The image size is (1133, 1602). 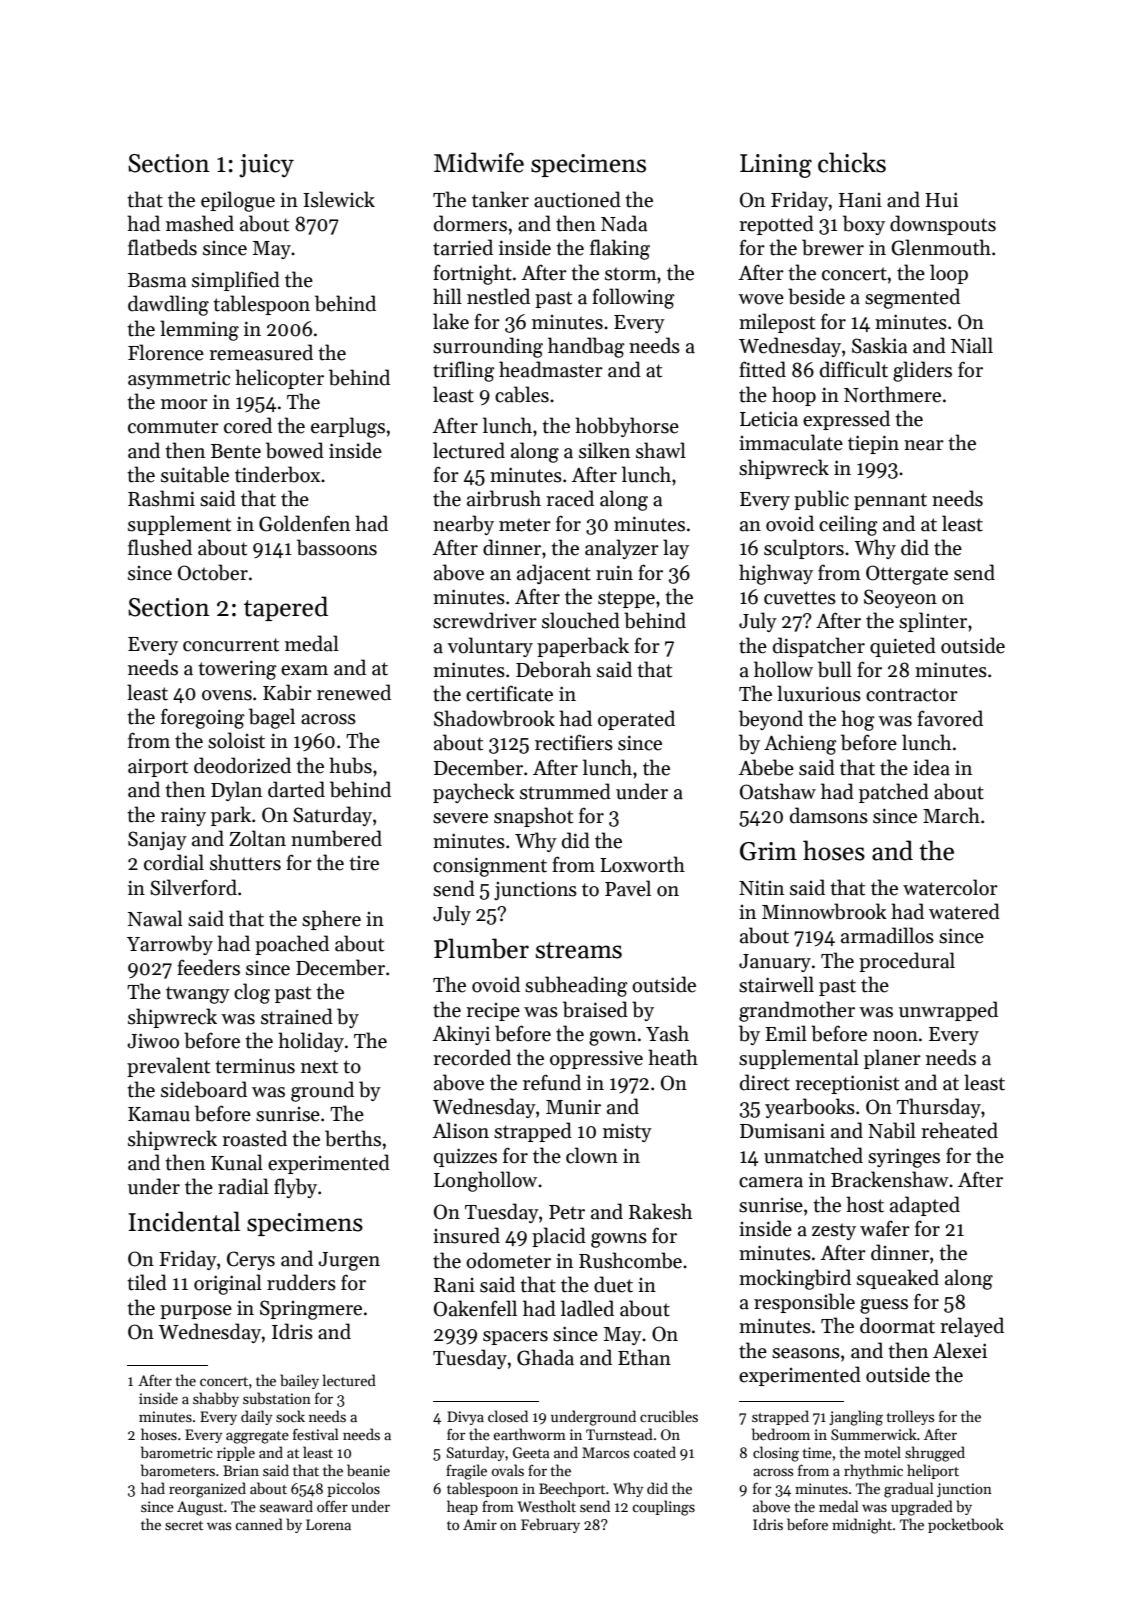 What do you see at coordinates (776, 574) in the document?
I see `highway` at bounding box center [776, 574].
